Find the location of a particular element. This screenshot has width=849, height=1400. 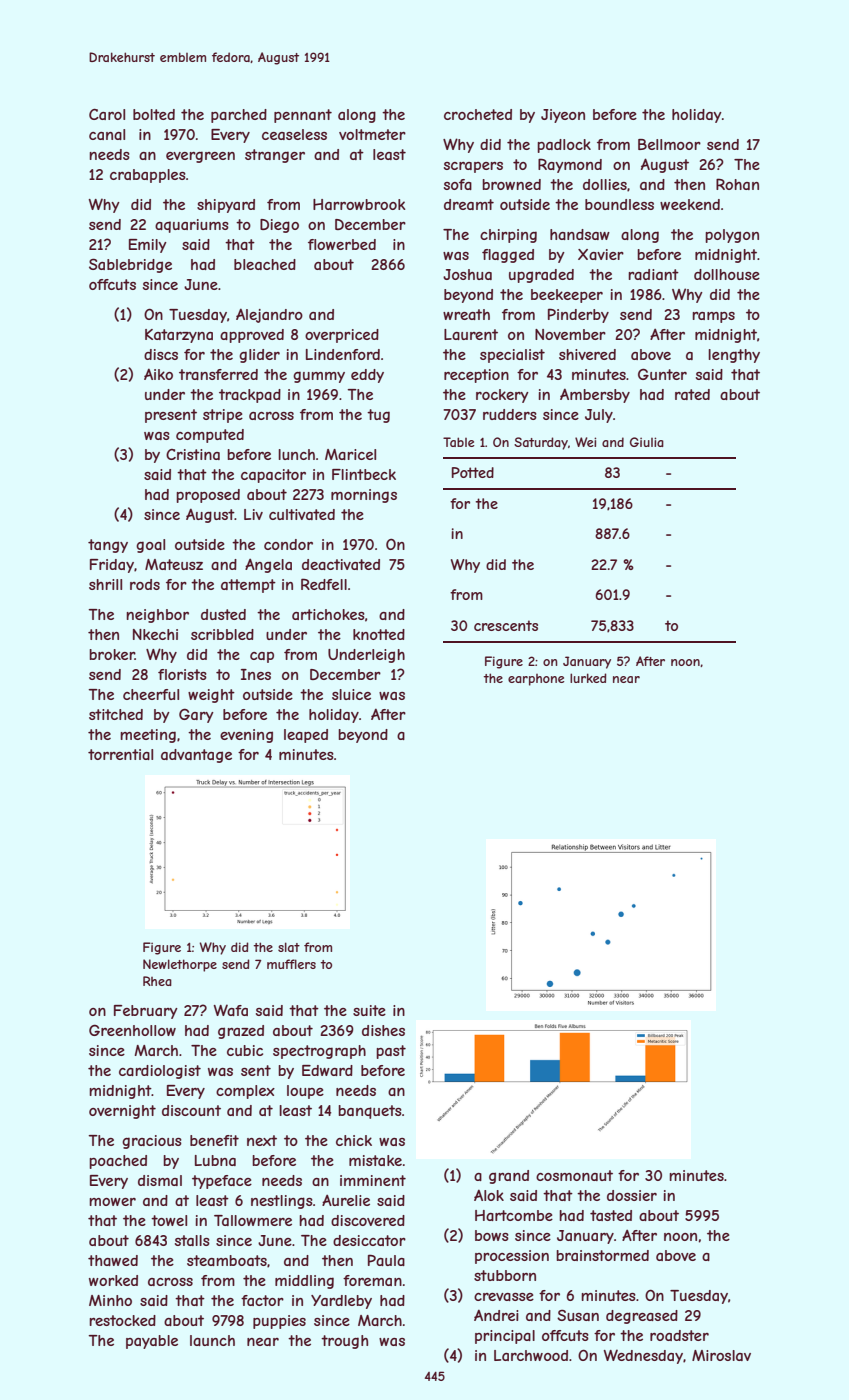

Alejandro is located at coordinates (269, 316).
